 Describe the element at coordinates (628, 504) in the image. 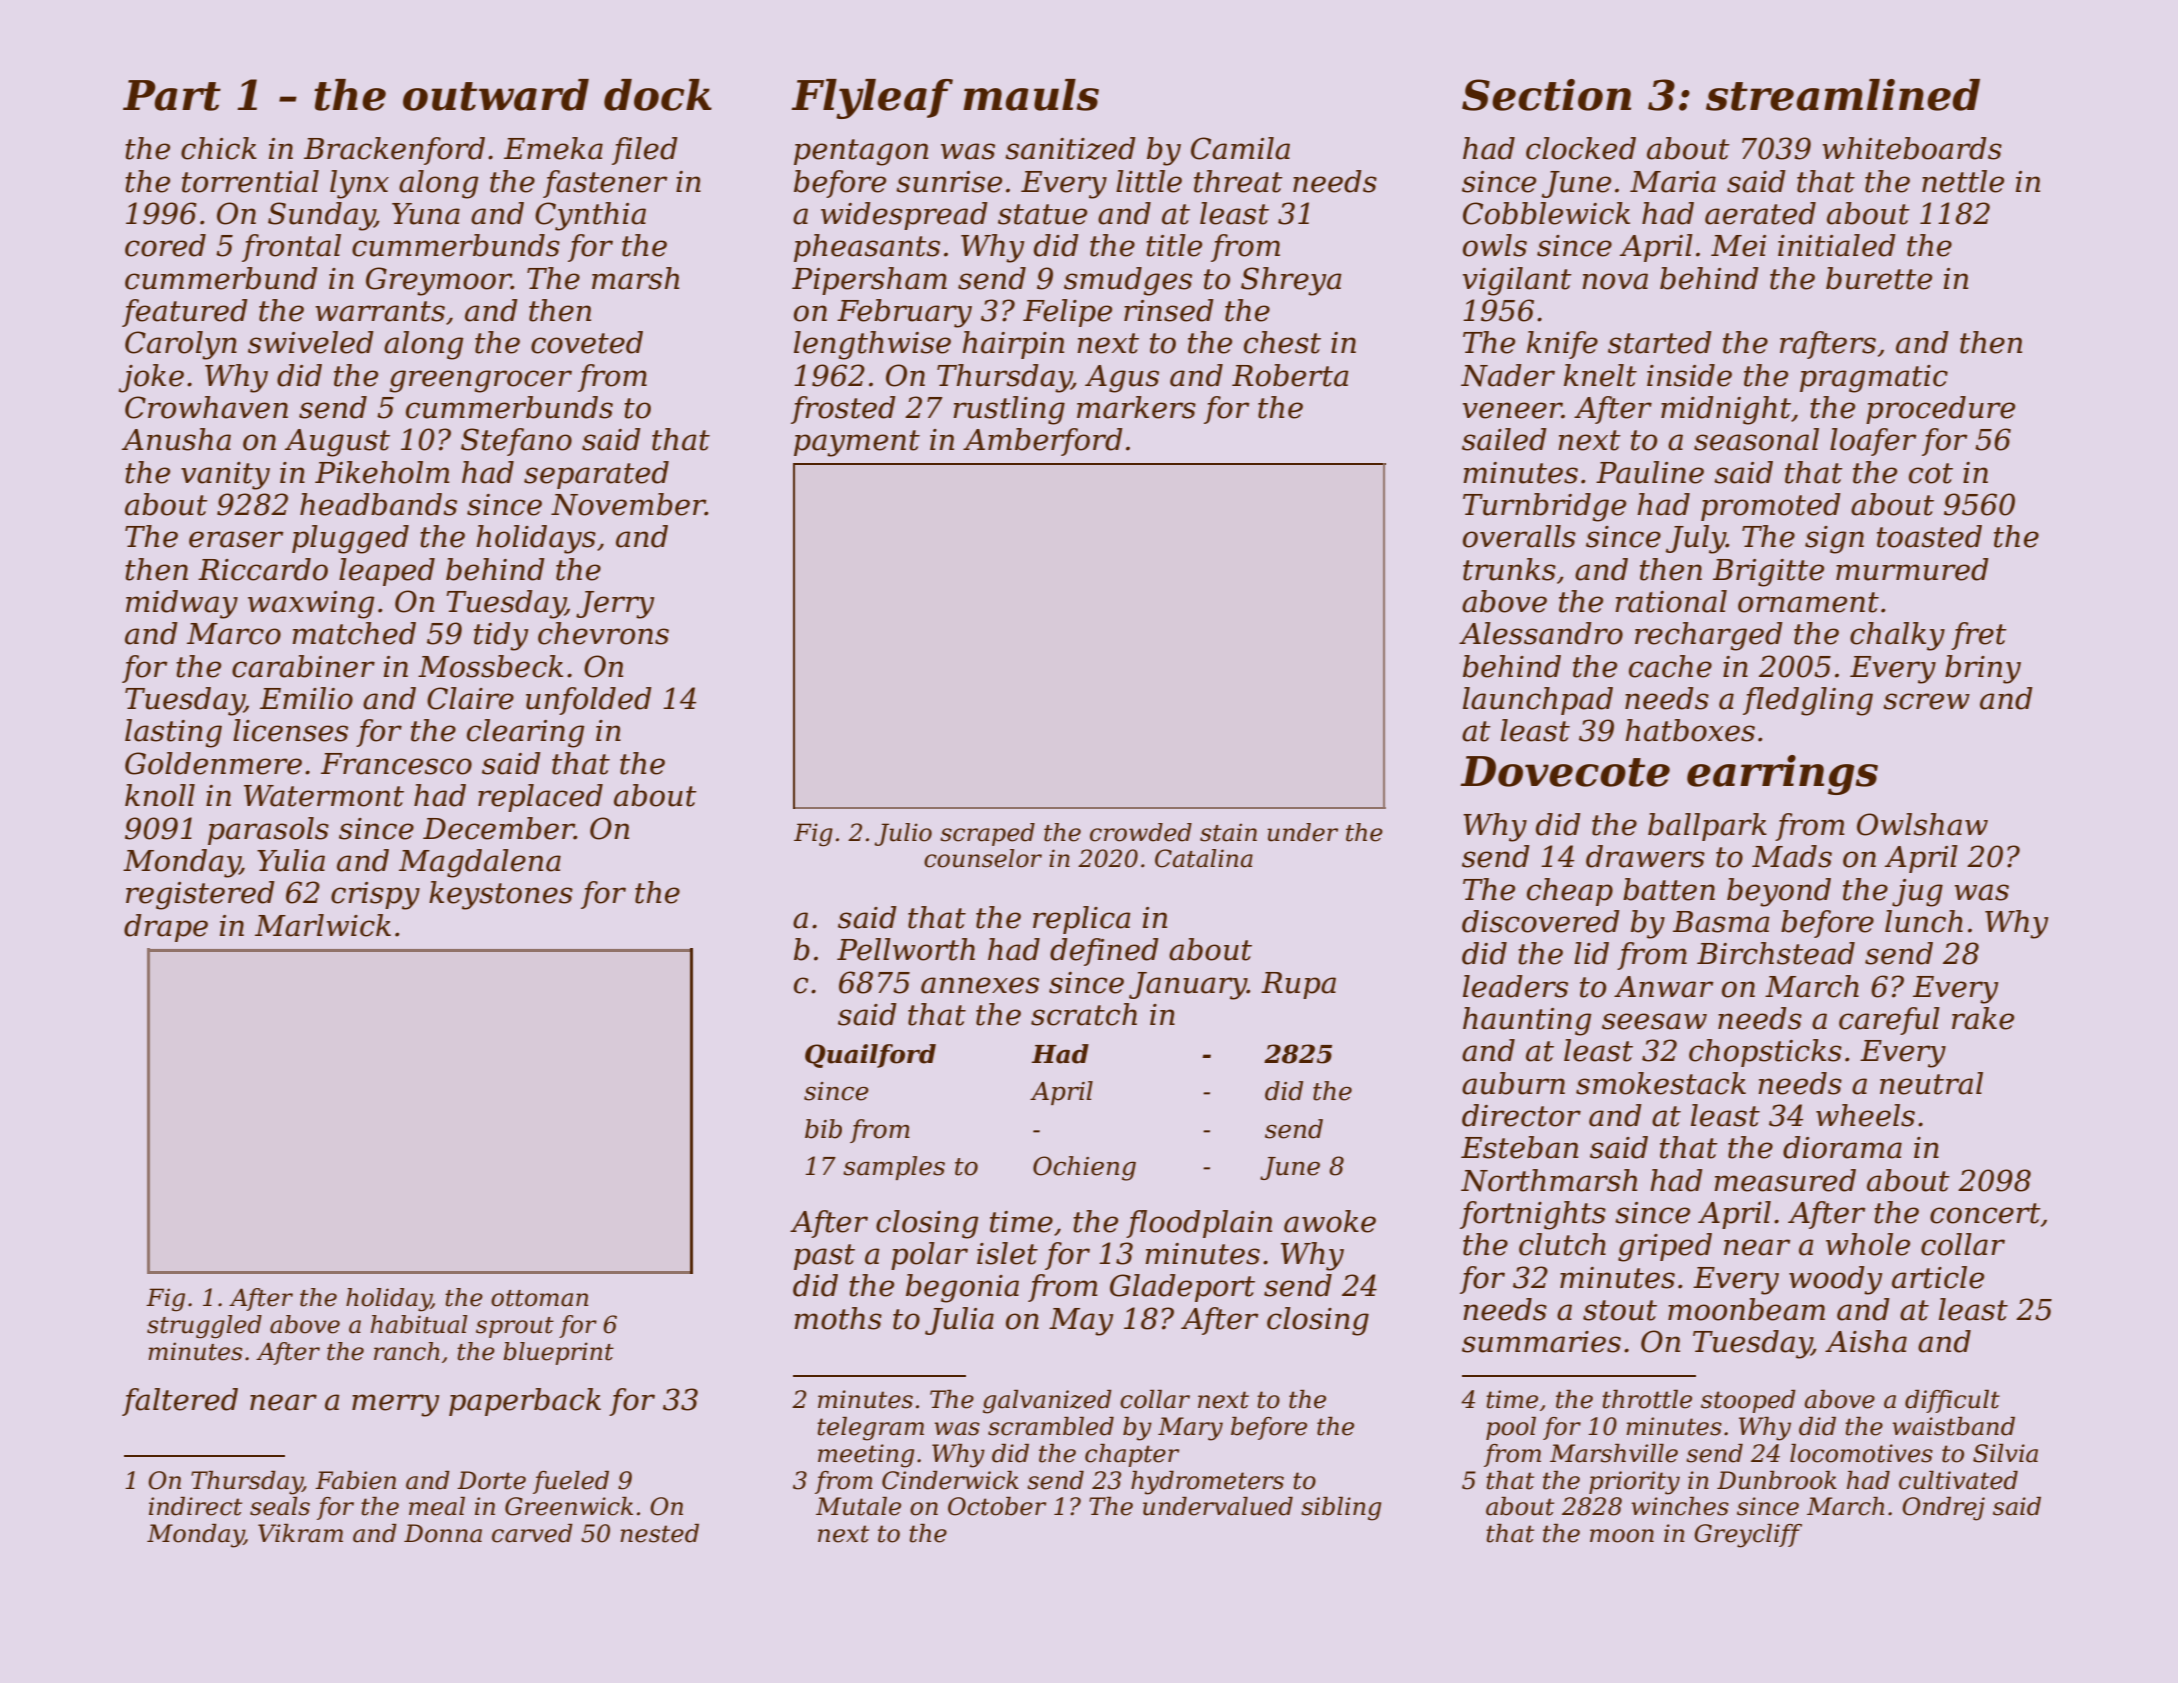

I see `November` at that location.
